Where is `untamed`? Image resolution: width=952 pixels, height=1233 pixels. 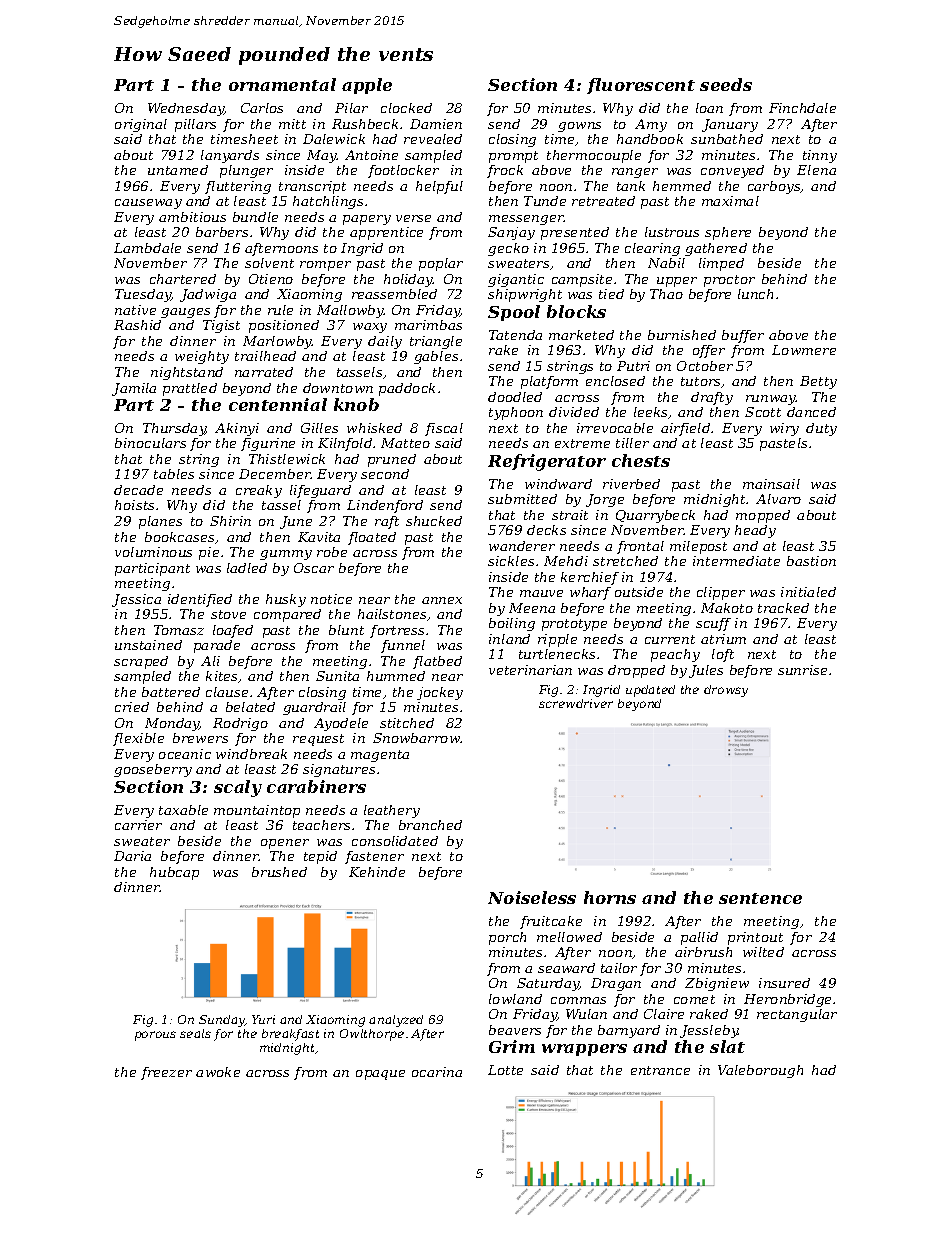
untamed is located at coordinates (178, 170).
